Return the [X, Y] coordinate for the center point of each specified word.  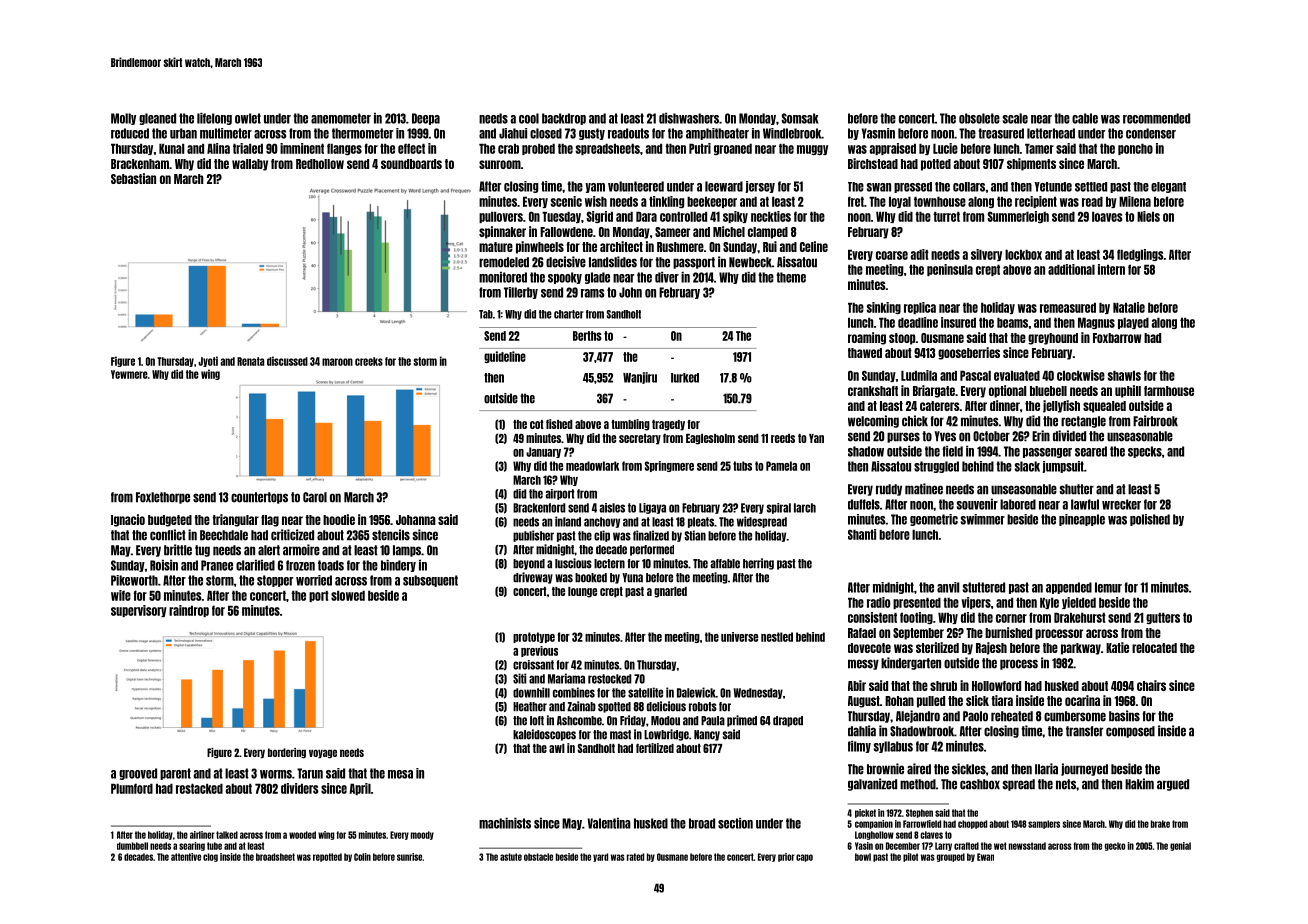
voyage [323, 753]
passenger [1047, 453]
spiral [778, 508]
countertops [259, 498]
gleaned [157, 119]
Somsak [800, 118]
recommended [1156, 118]
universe [739, 637]
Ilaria [1046, 769]
